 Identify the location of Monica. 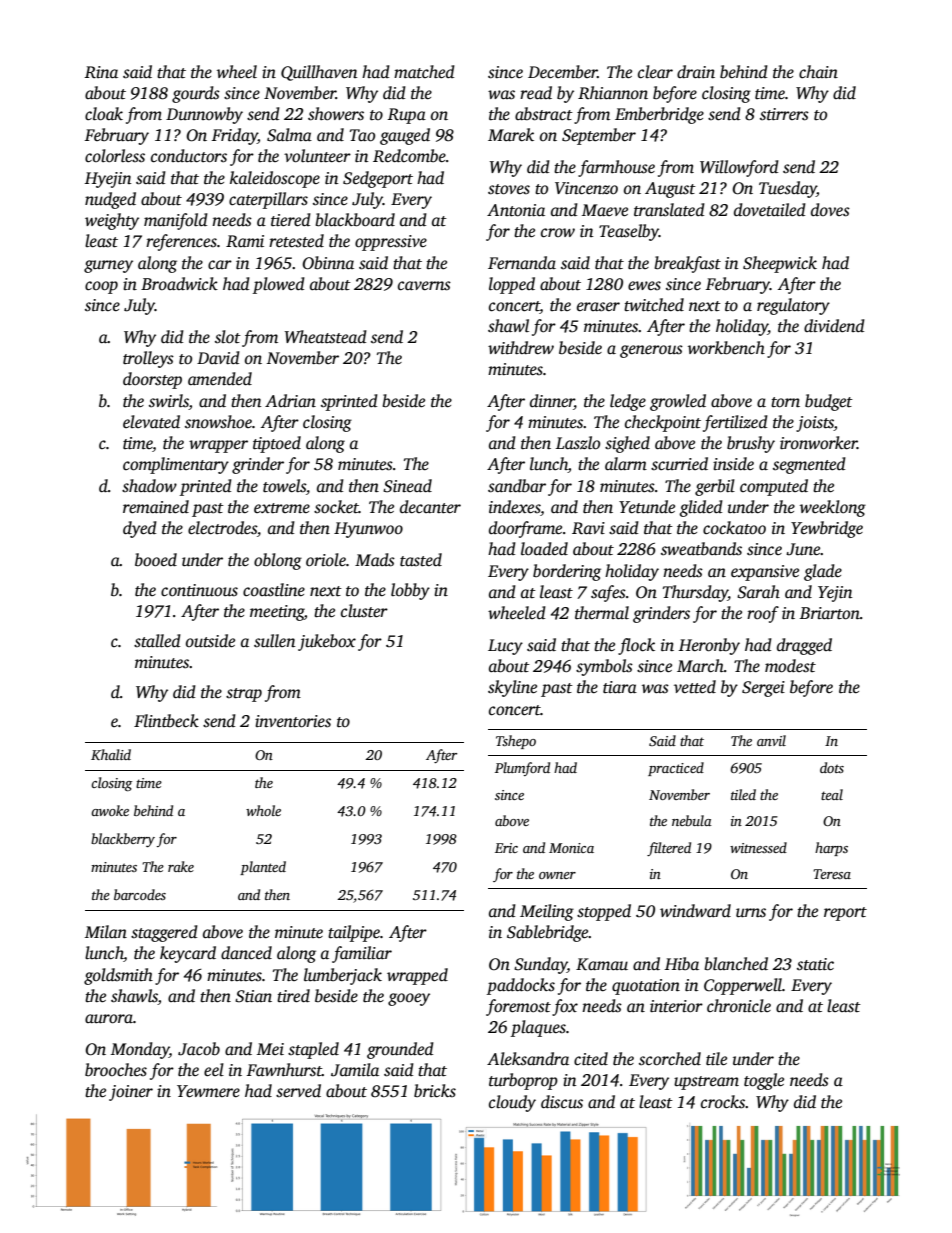
(571, 848).
